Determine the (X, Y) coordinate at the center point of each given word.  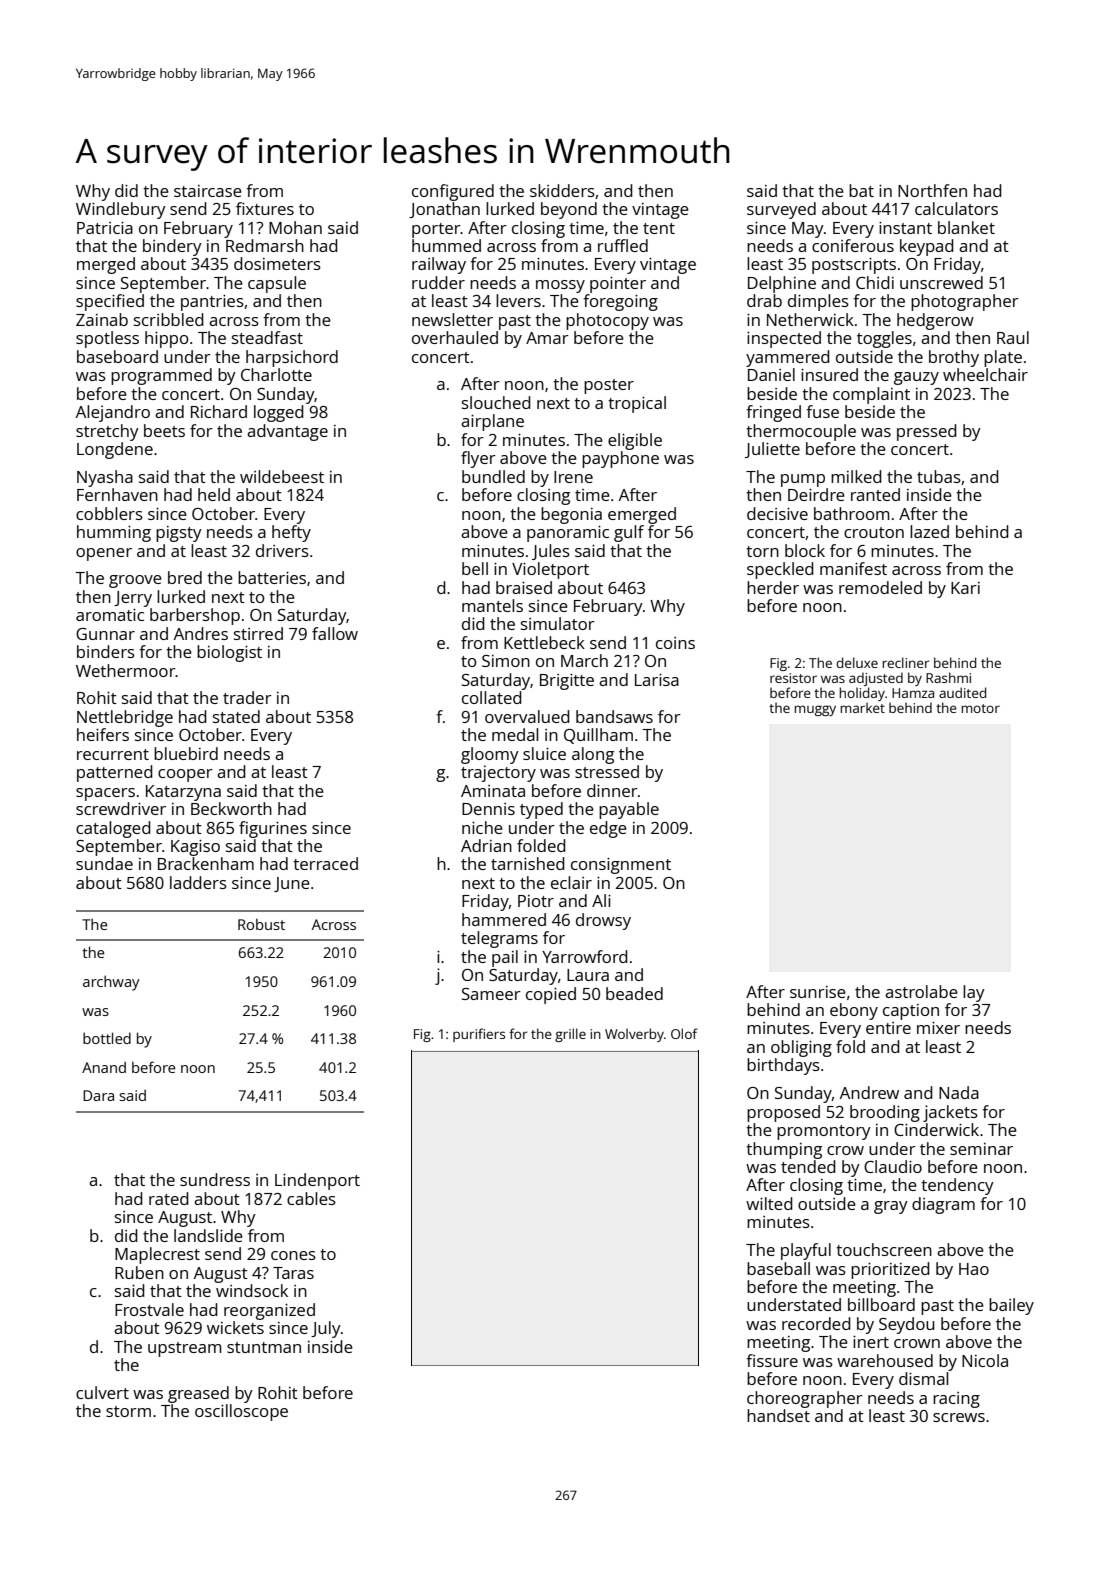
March (584, 660)
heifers (103, 734)
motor (980, 708)
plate (1003, 358)
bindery (172, 247)
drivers (282, 550)
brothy (954, 358)
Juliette (772, 450)
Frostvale (149, 1309)
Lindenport (317, 1181)
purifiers (479, 1035)
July (326, 1329)
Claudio (893, 1166)
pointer (618, 285)
